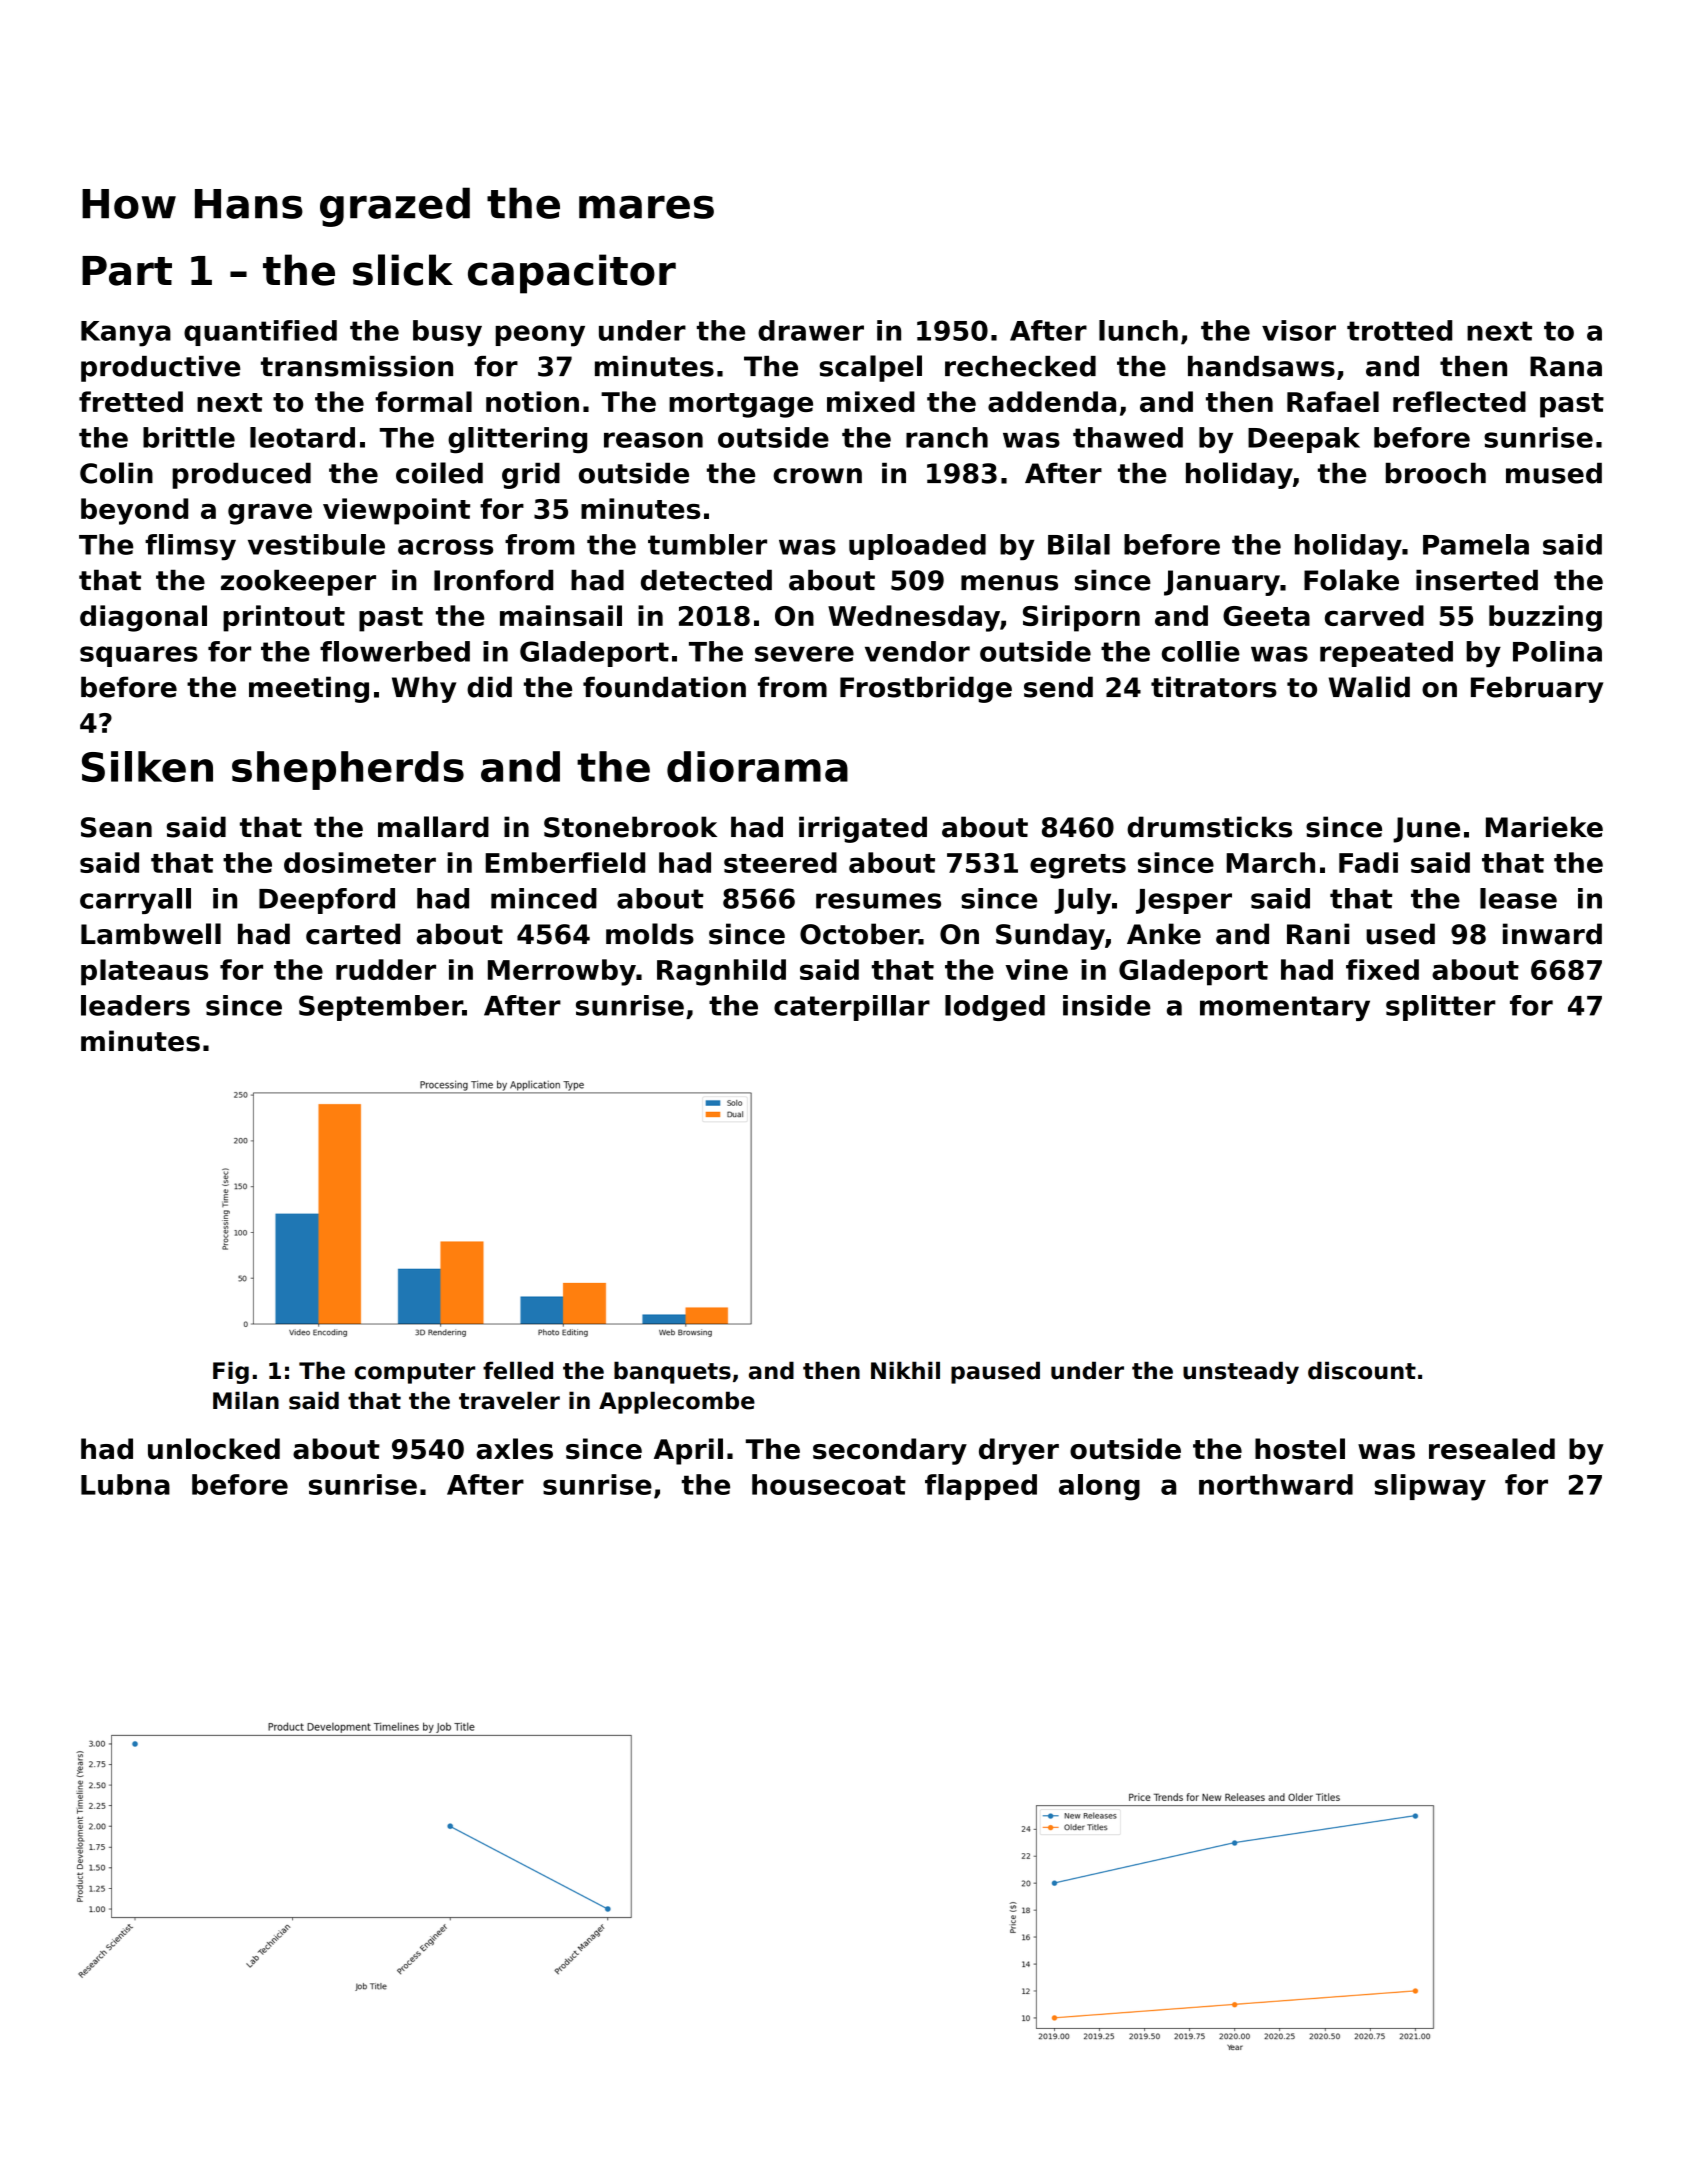 This screenshot has height=2178, width=1683. What do you see at coordinates (905, 1370) in the screenshot?
I see `Nikhil` at bounding box center [905, 1370].
